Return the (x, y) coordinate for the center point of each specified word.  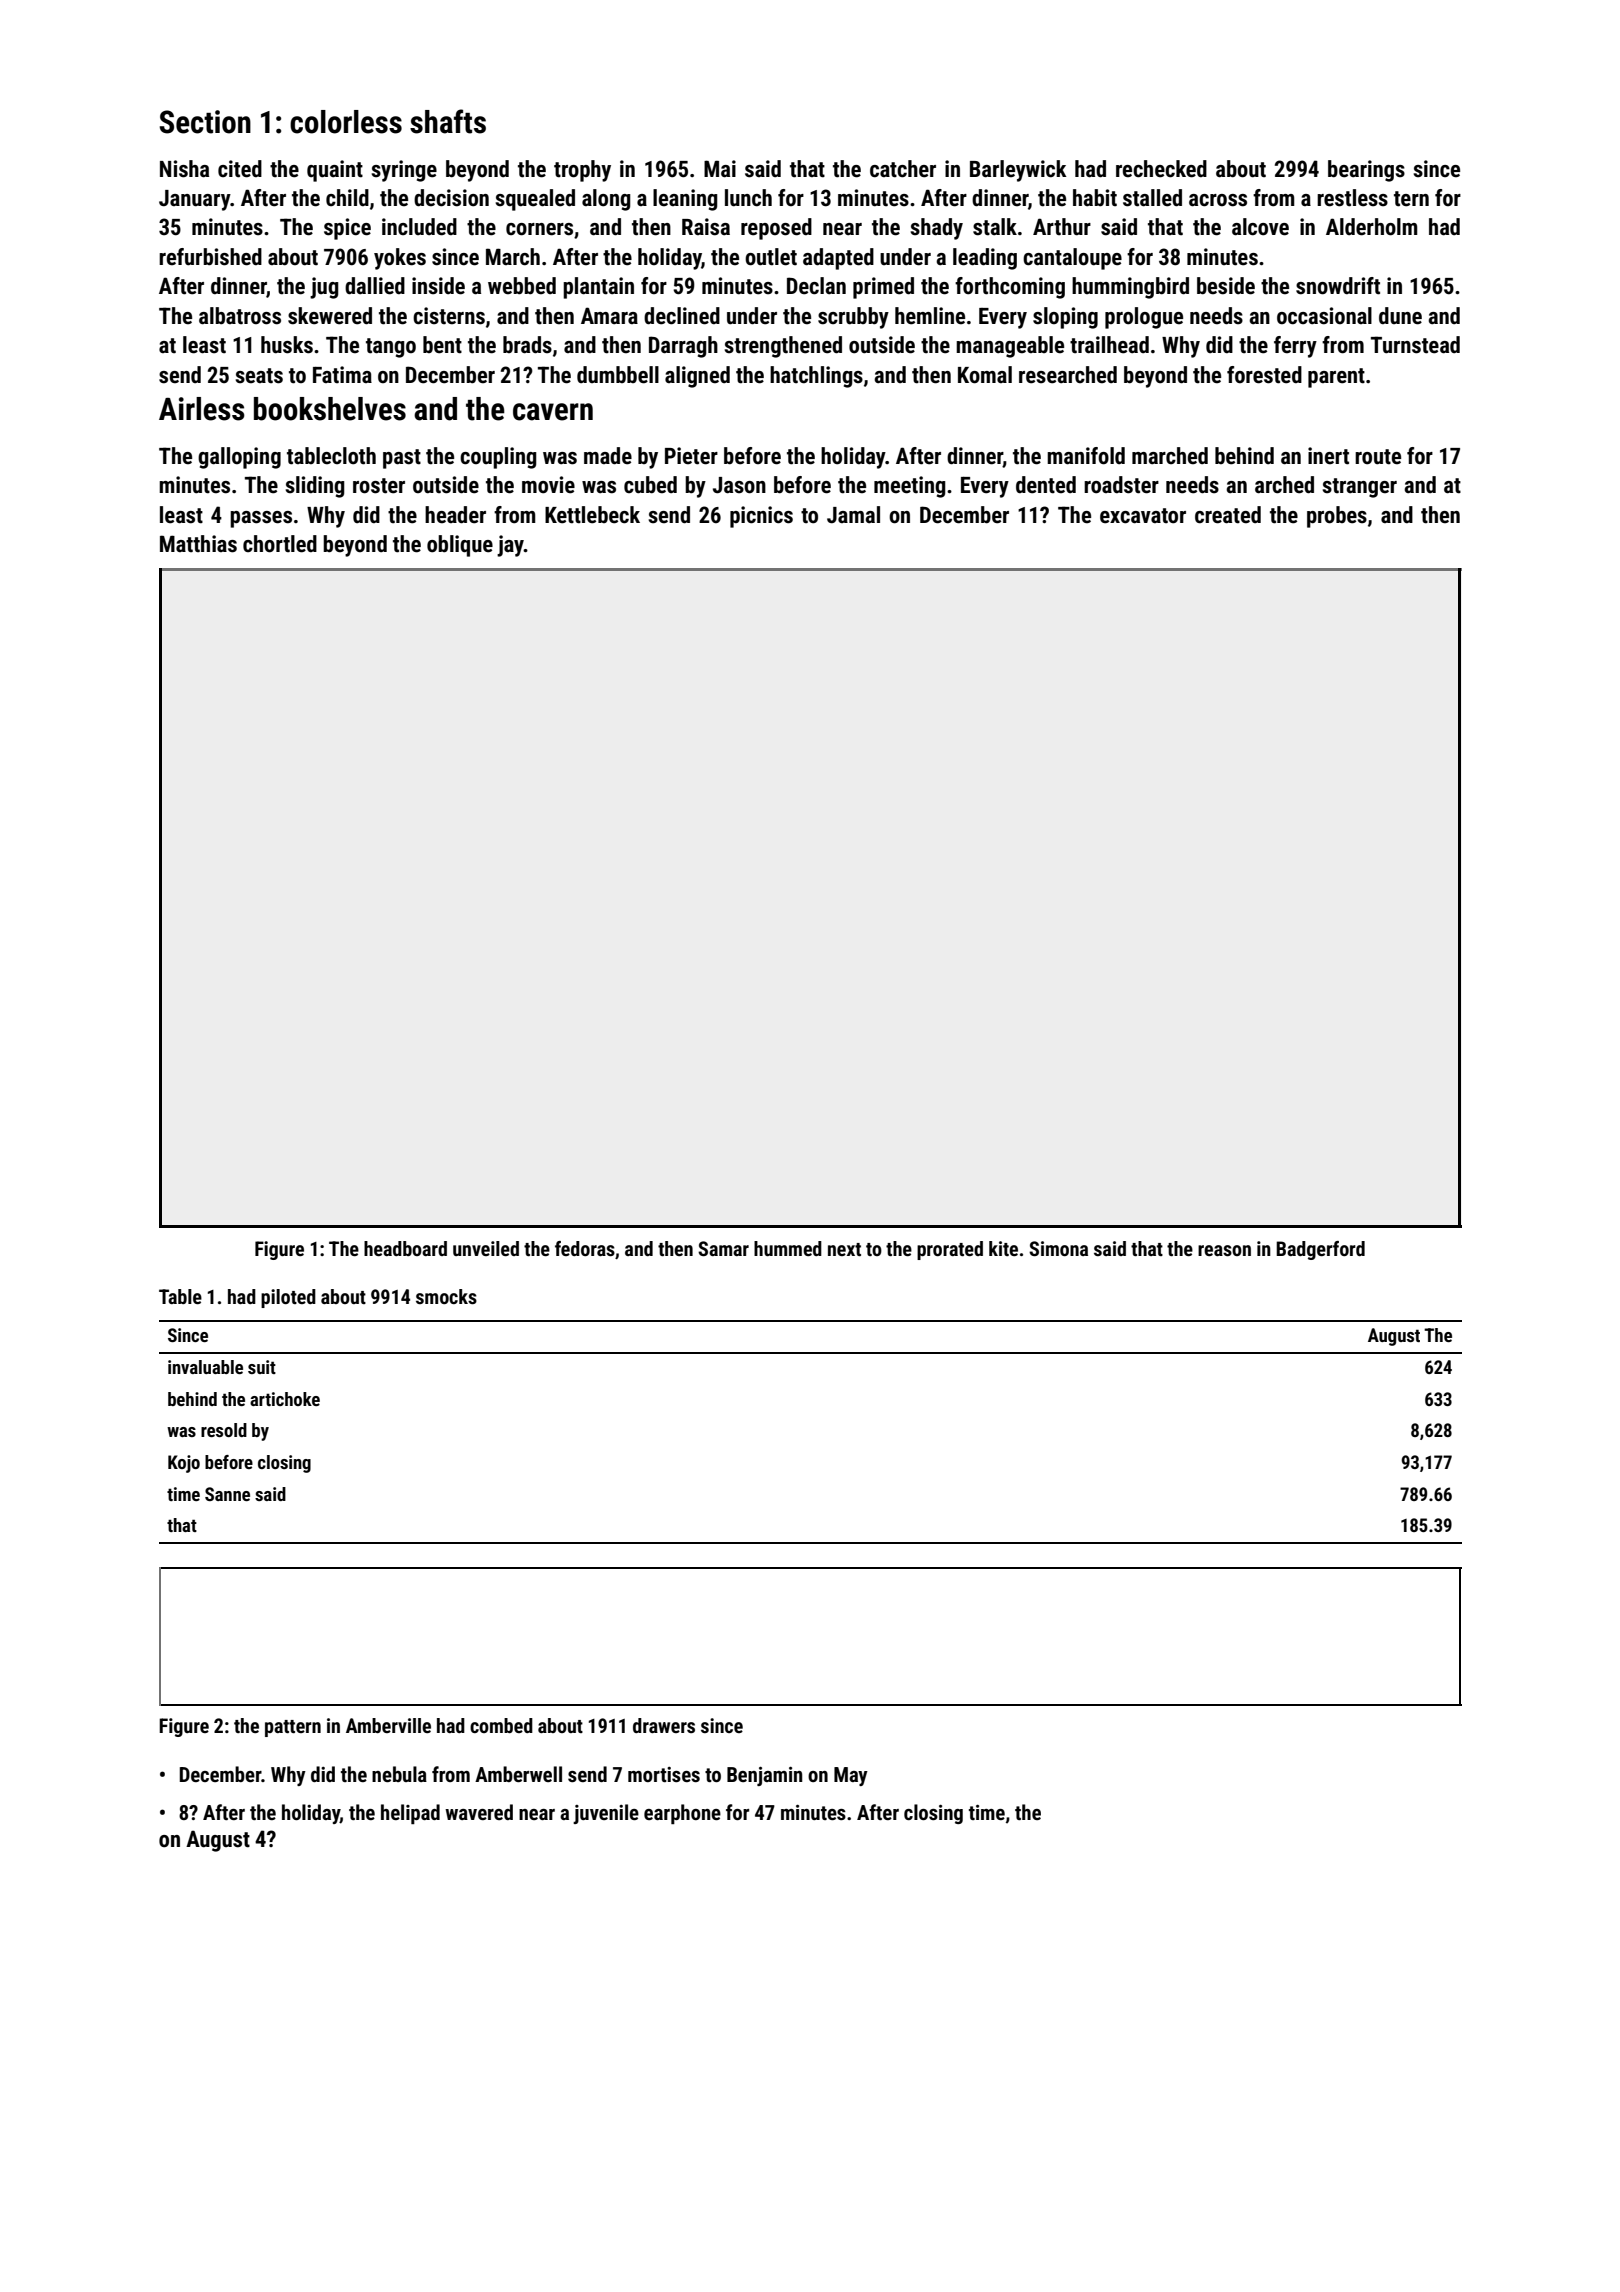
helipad (410, 1814)
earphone (682, 1814)
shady (937, 229)
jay (510, 546)
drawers (664, 1725)
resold (224, 1430)
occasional (1324, 316)
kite (1003, 1248)
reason (1224, 1250)
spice (347, 229)
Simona (1058, 1248)
